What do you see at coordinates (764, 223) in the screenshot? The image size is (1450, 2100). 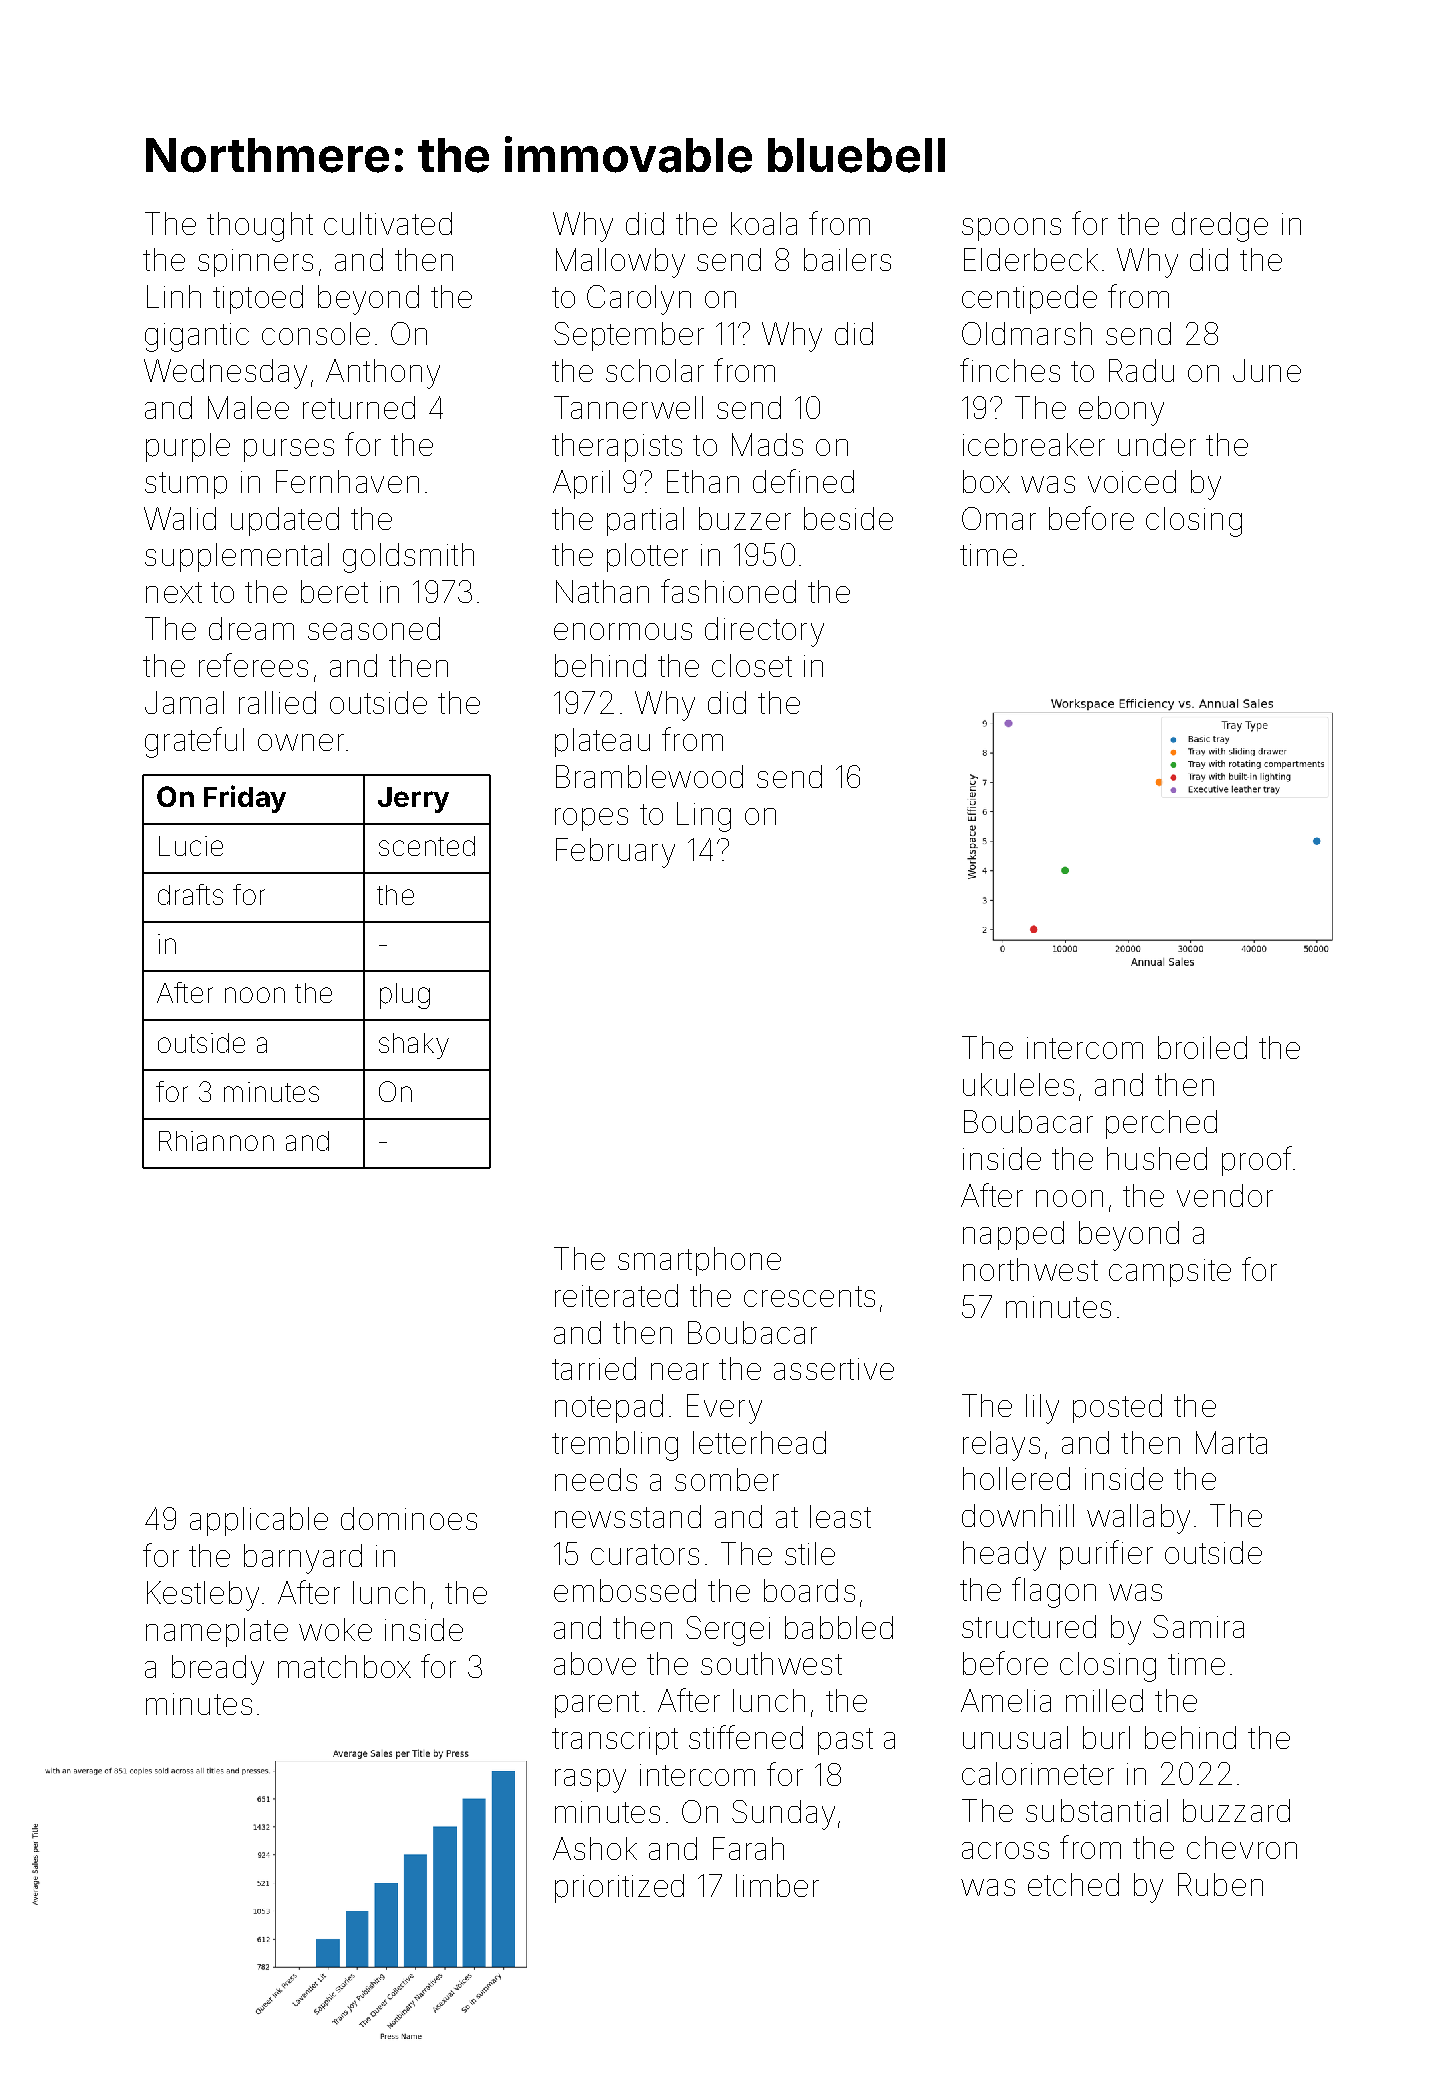 I see `koala` at bounding box center [764, 223].
